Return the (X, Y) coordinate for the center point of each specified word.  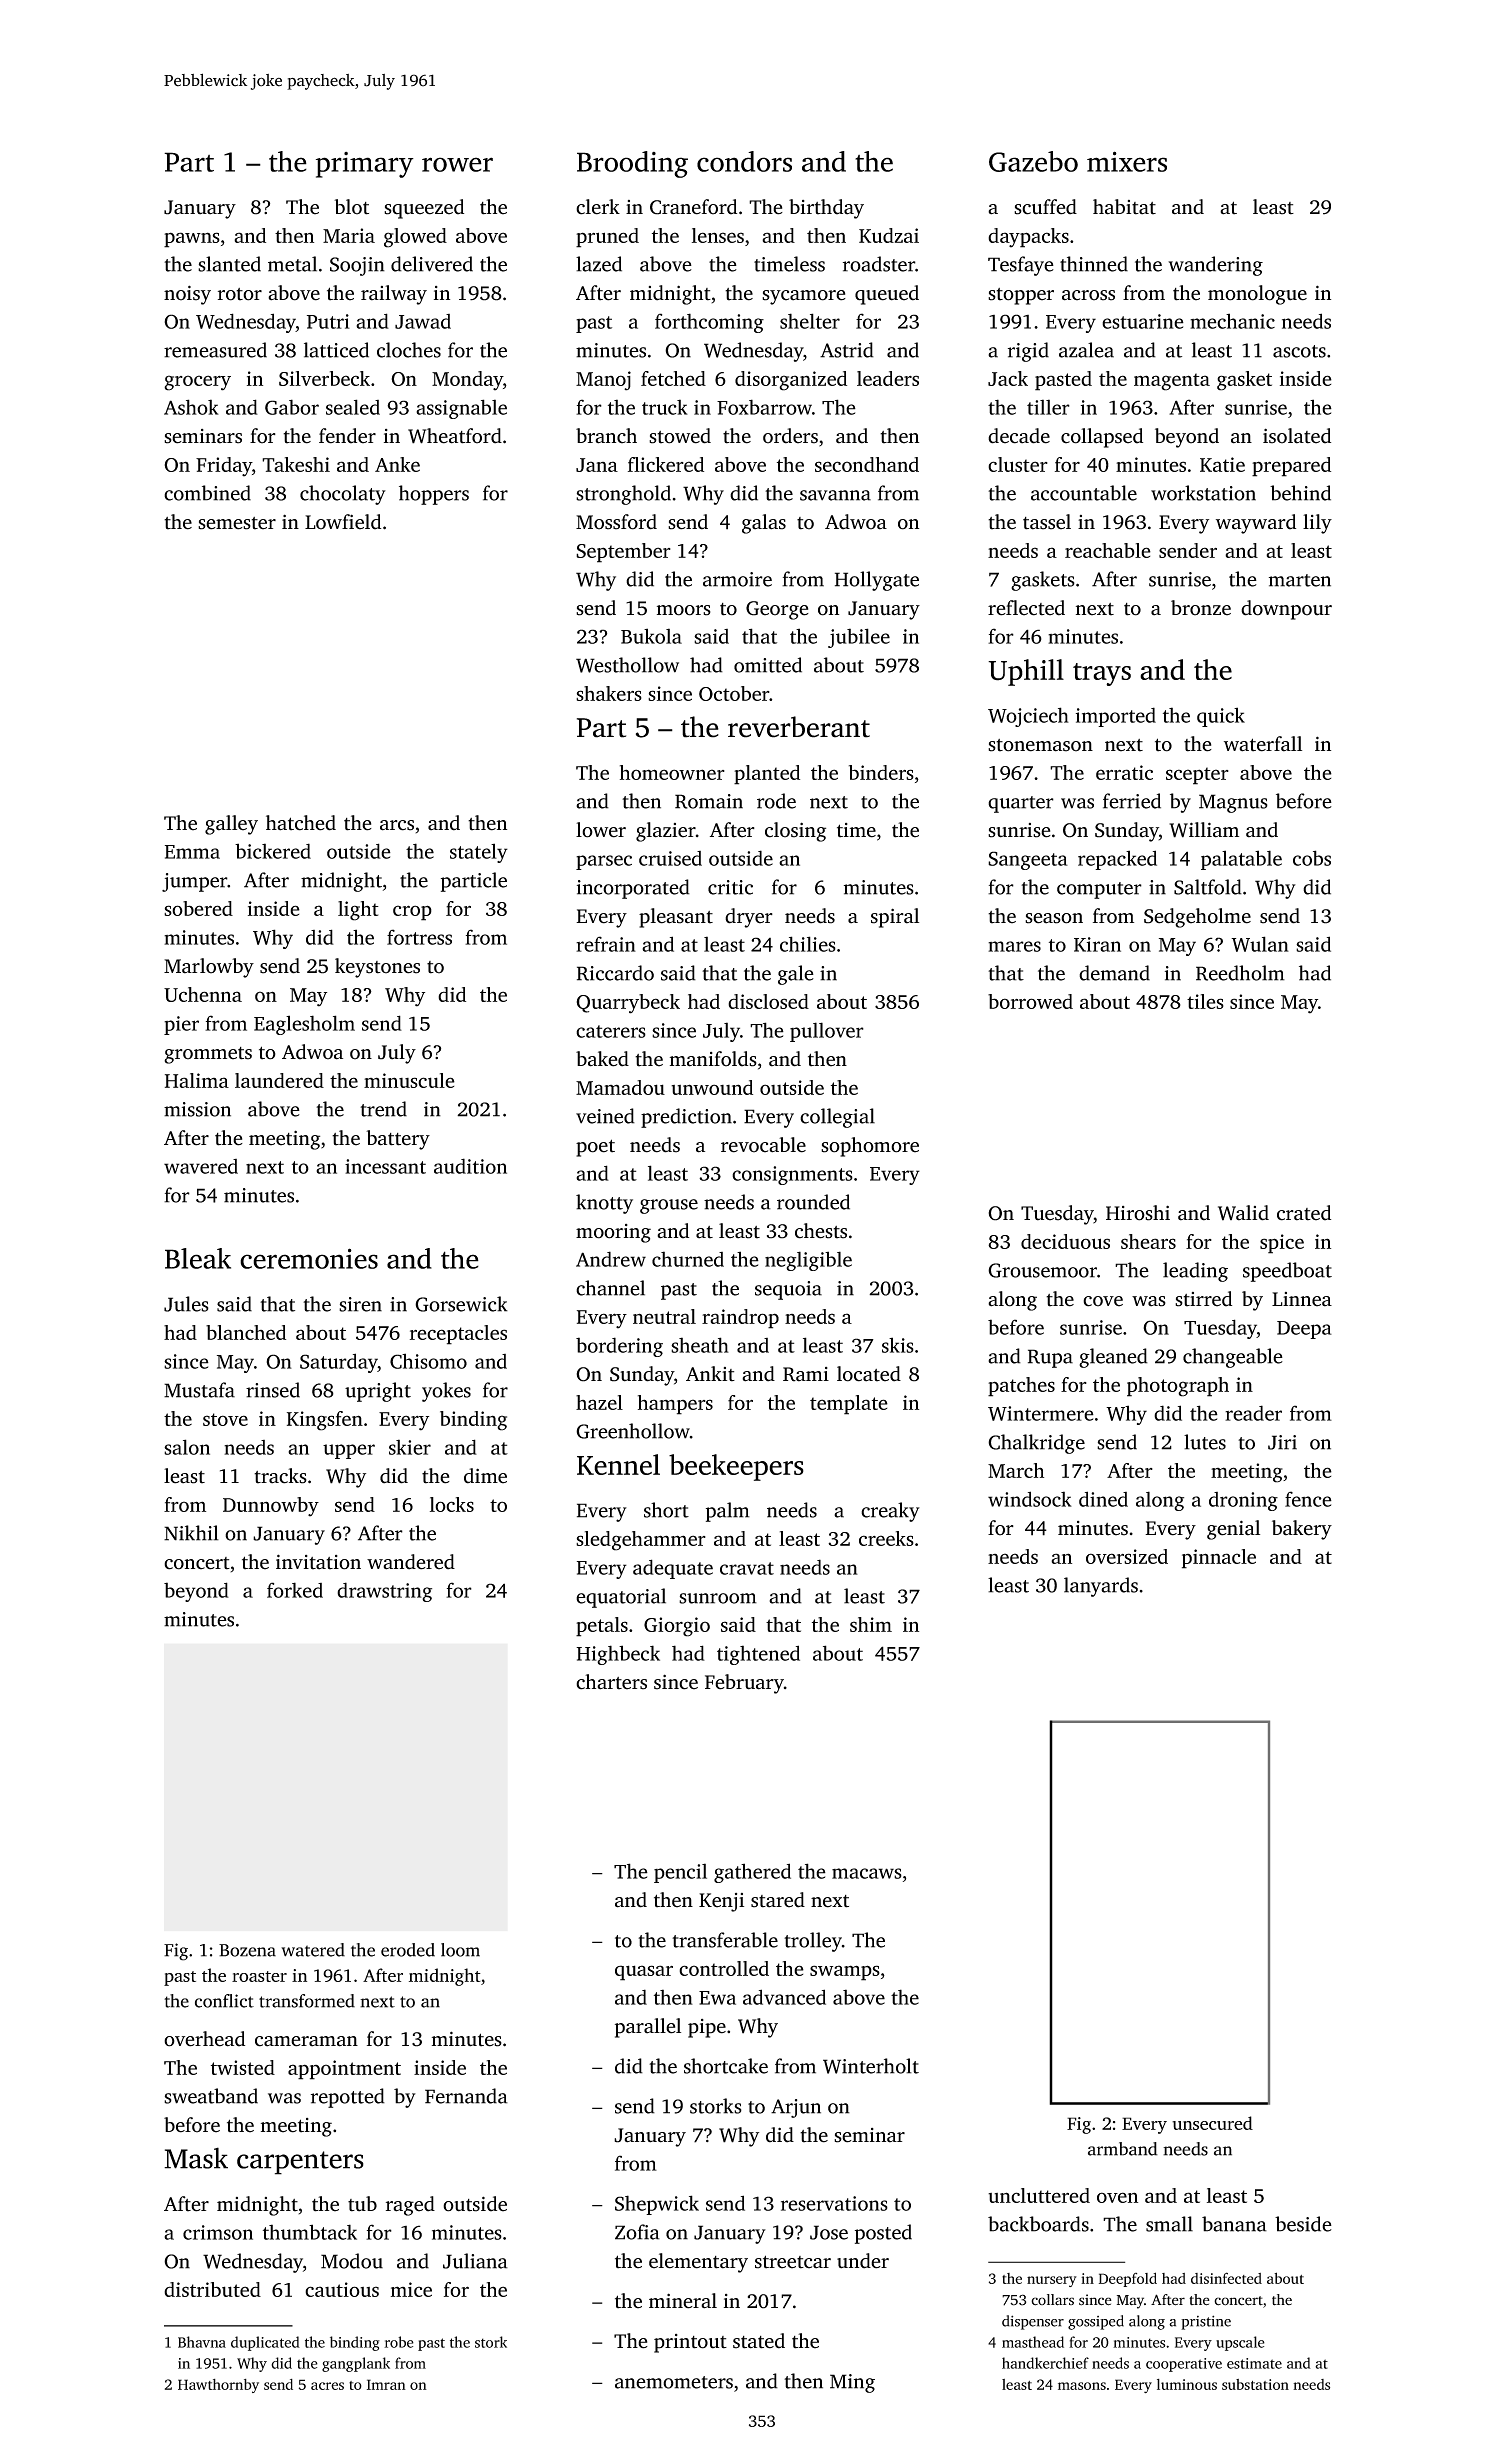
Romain (709, 801)
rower (457, 164)
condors (744, 161)
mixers (1127, 161)
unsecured (1212, 2123)
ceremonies (309, 1258)
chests (821, 1231)
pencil (680, 1873)
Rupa (1050, 1358)
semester (237, 523)
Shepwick (657, 2205)
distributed (212, 2289)
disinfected (1226, 2278)
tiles (1205, 1001)
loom (460, 1950)
